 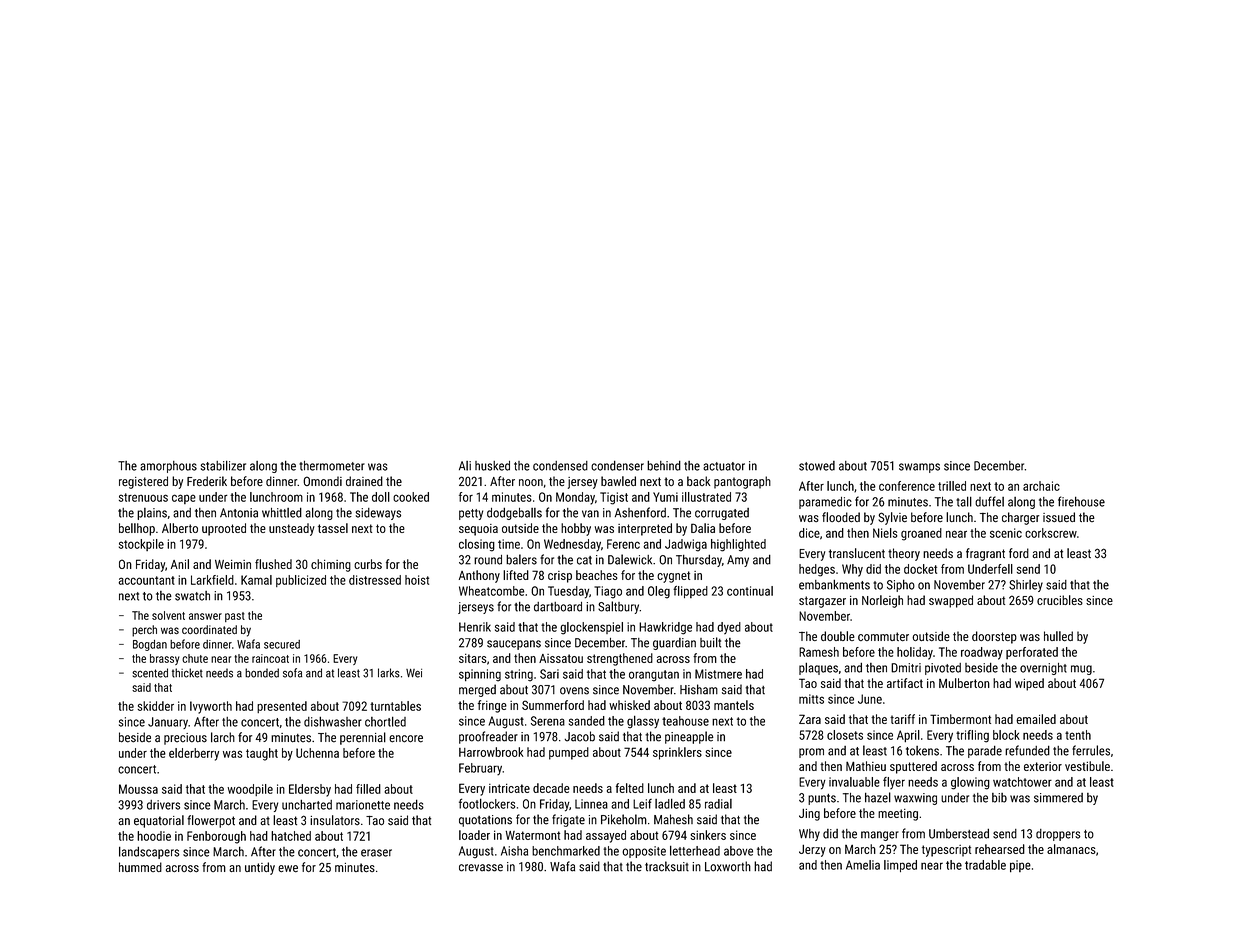 What do you see at coordinates (677, 753) in the document?
I see `sprinklers` at bounding box center [677, 753].
